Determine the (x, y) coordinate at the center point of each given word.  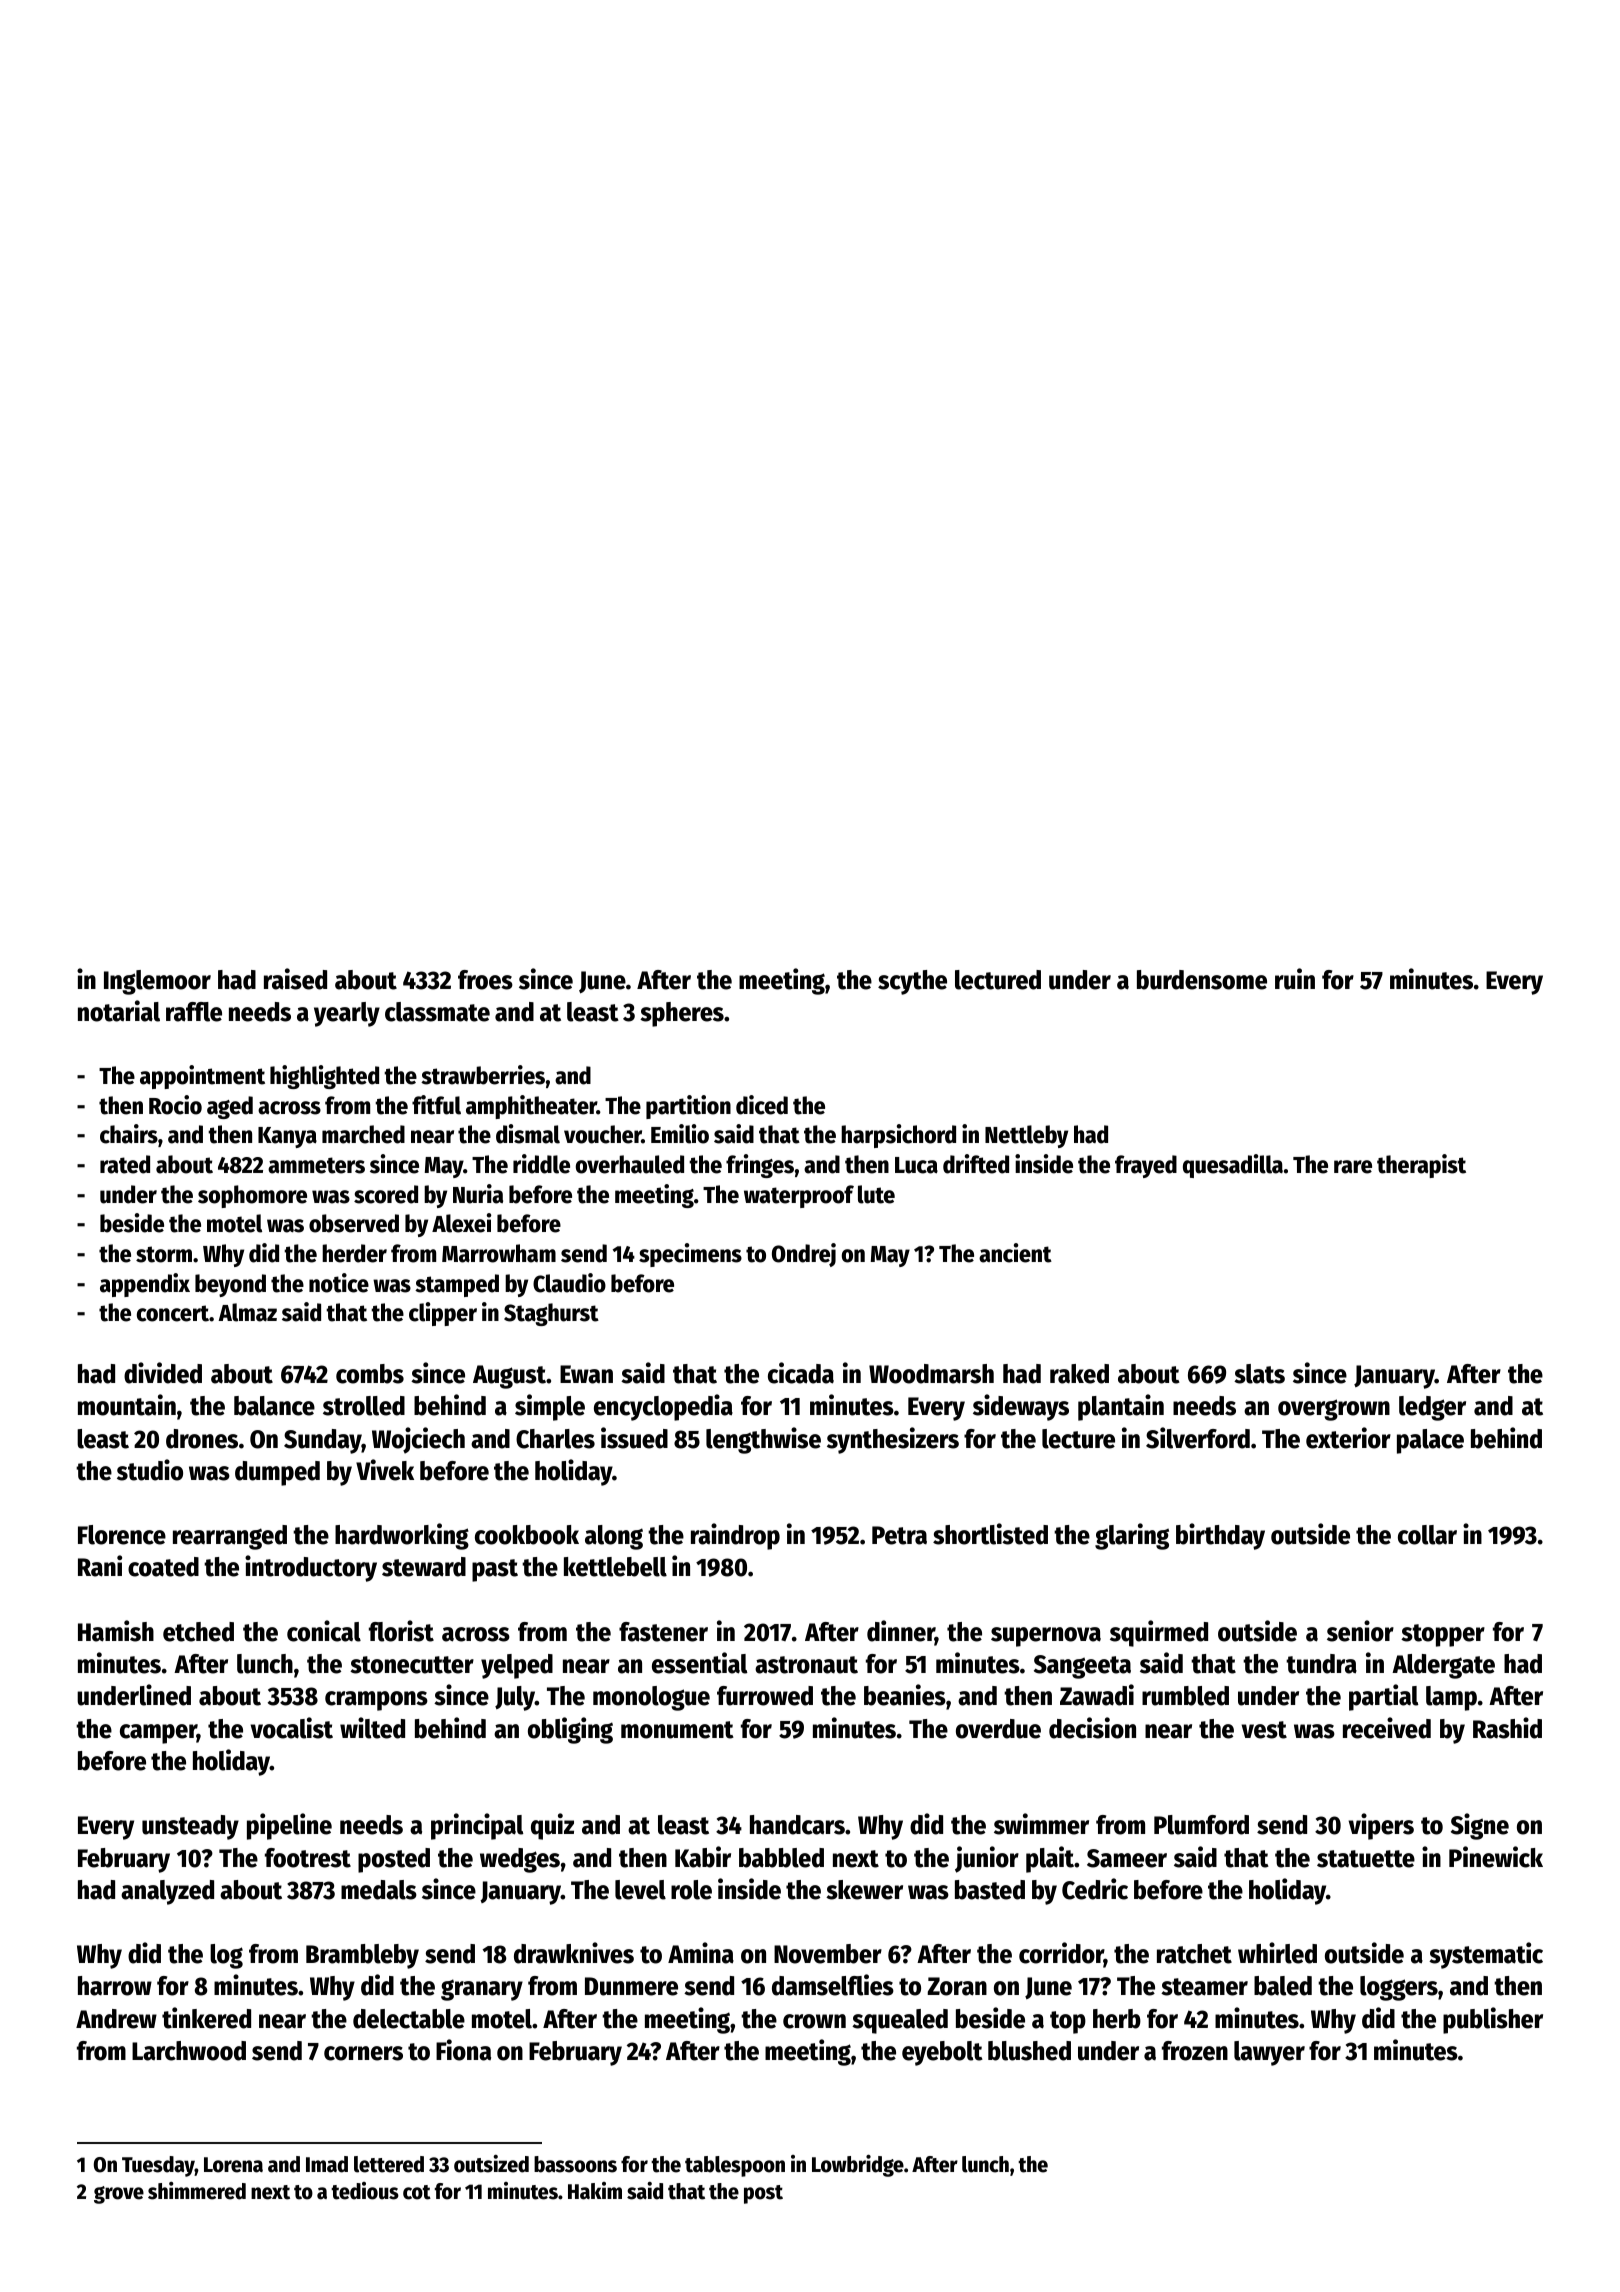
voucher (603, 1134)
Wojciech (418, 1440)
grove (119, 2195)
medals (379, 1890)
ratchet (1194, 1954)
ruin (1295, 979)
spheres (682, 1014)
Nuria (478, 1194)
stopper (1443, 1635)
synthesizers (893, 1440)
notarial (119, 1011)
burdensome (1202, 980)
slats (1259, 1374)
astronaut (806, 1665)
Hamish (116, 1631)
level (640, 1890)
